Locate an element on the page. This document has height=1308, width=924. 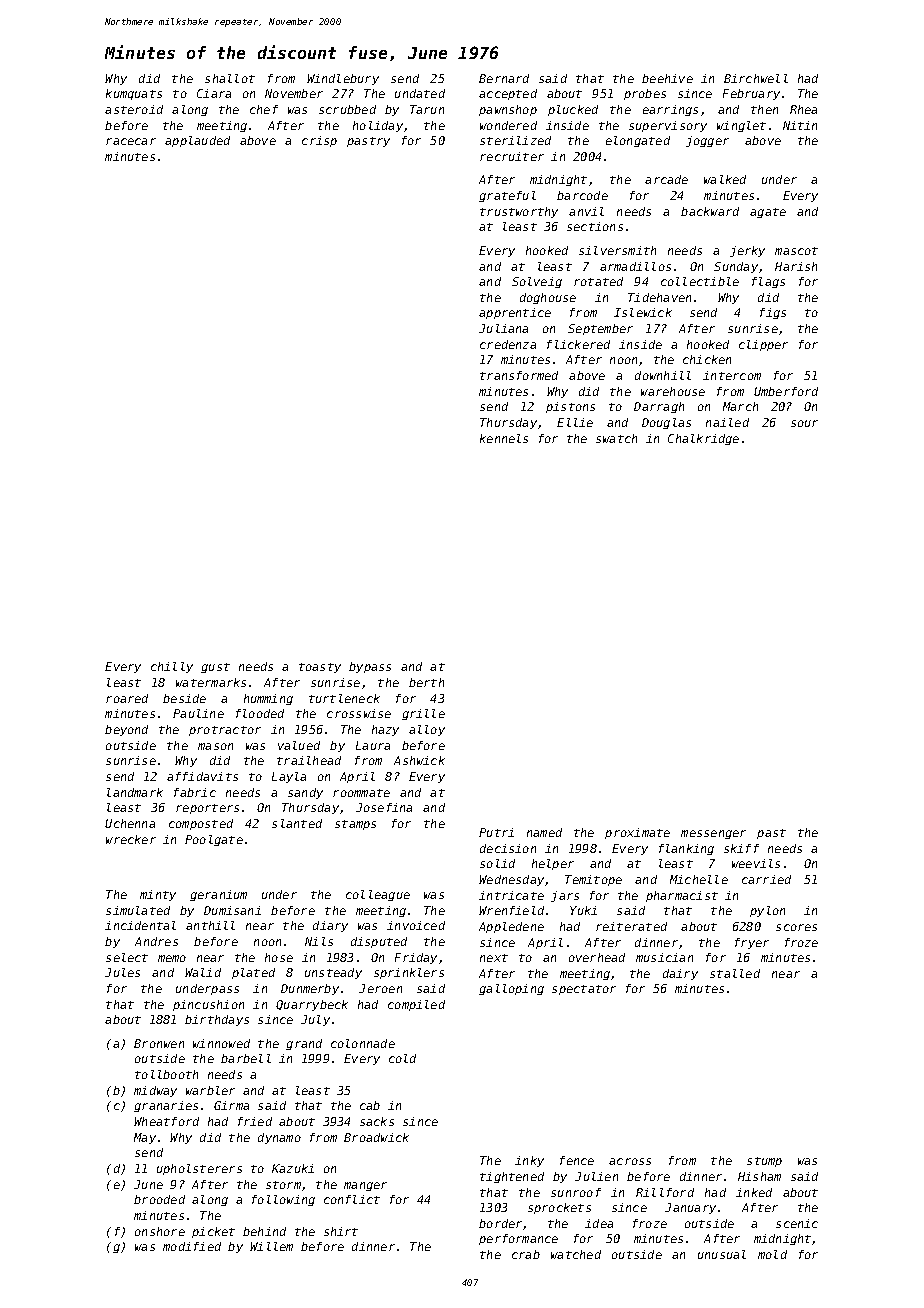
Juliana is located at coordinates (503, 328).
